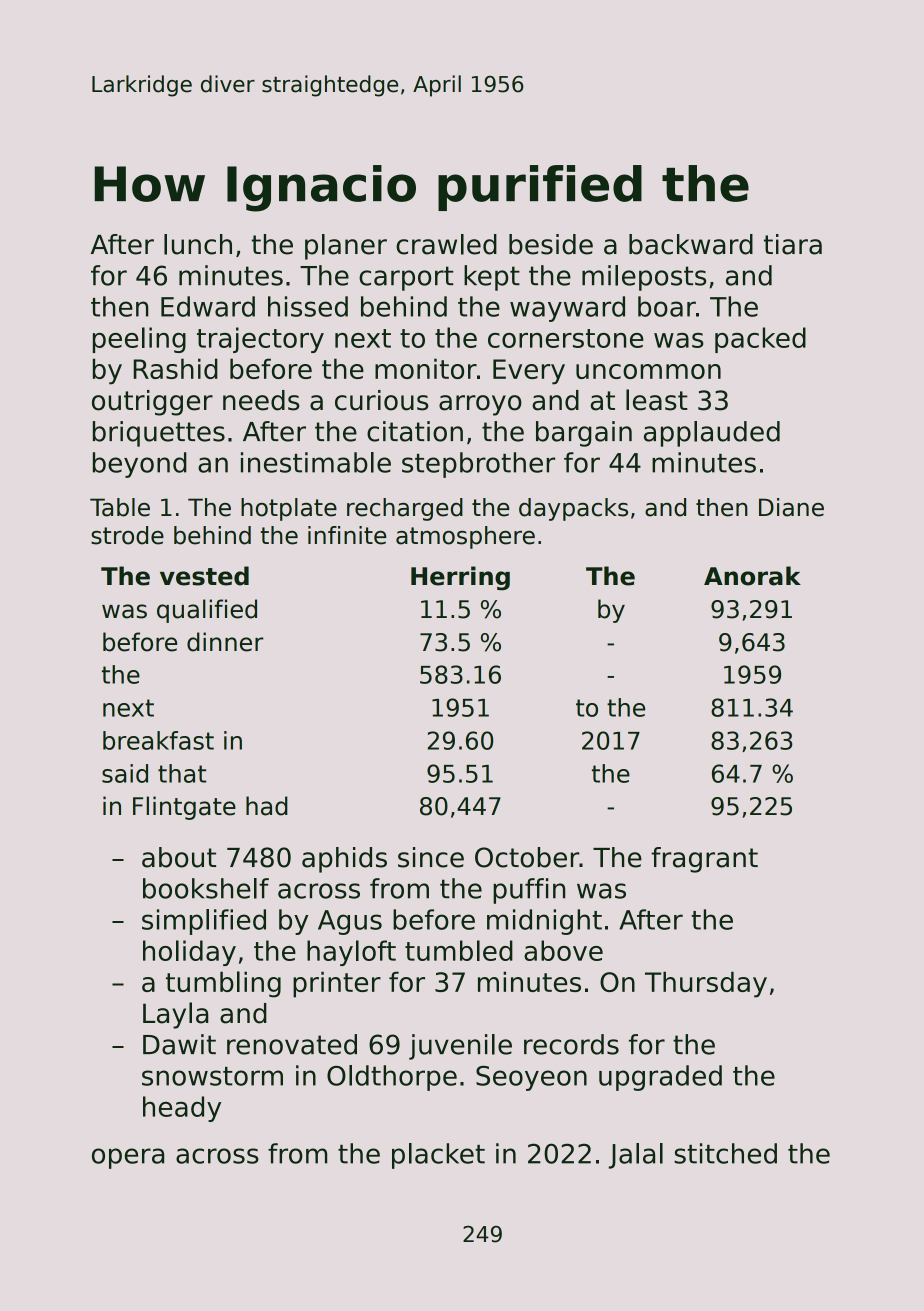 The width and height of the page is (924, 1311). What do you see at coordinates (573, 509) in the page?
I see `daypacks` at bounding box center [573, 509].
